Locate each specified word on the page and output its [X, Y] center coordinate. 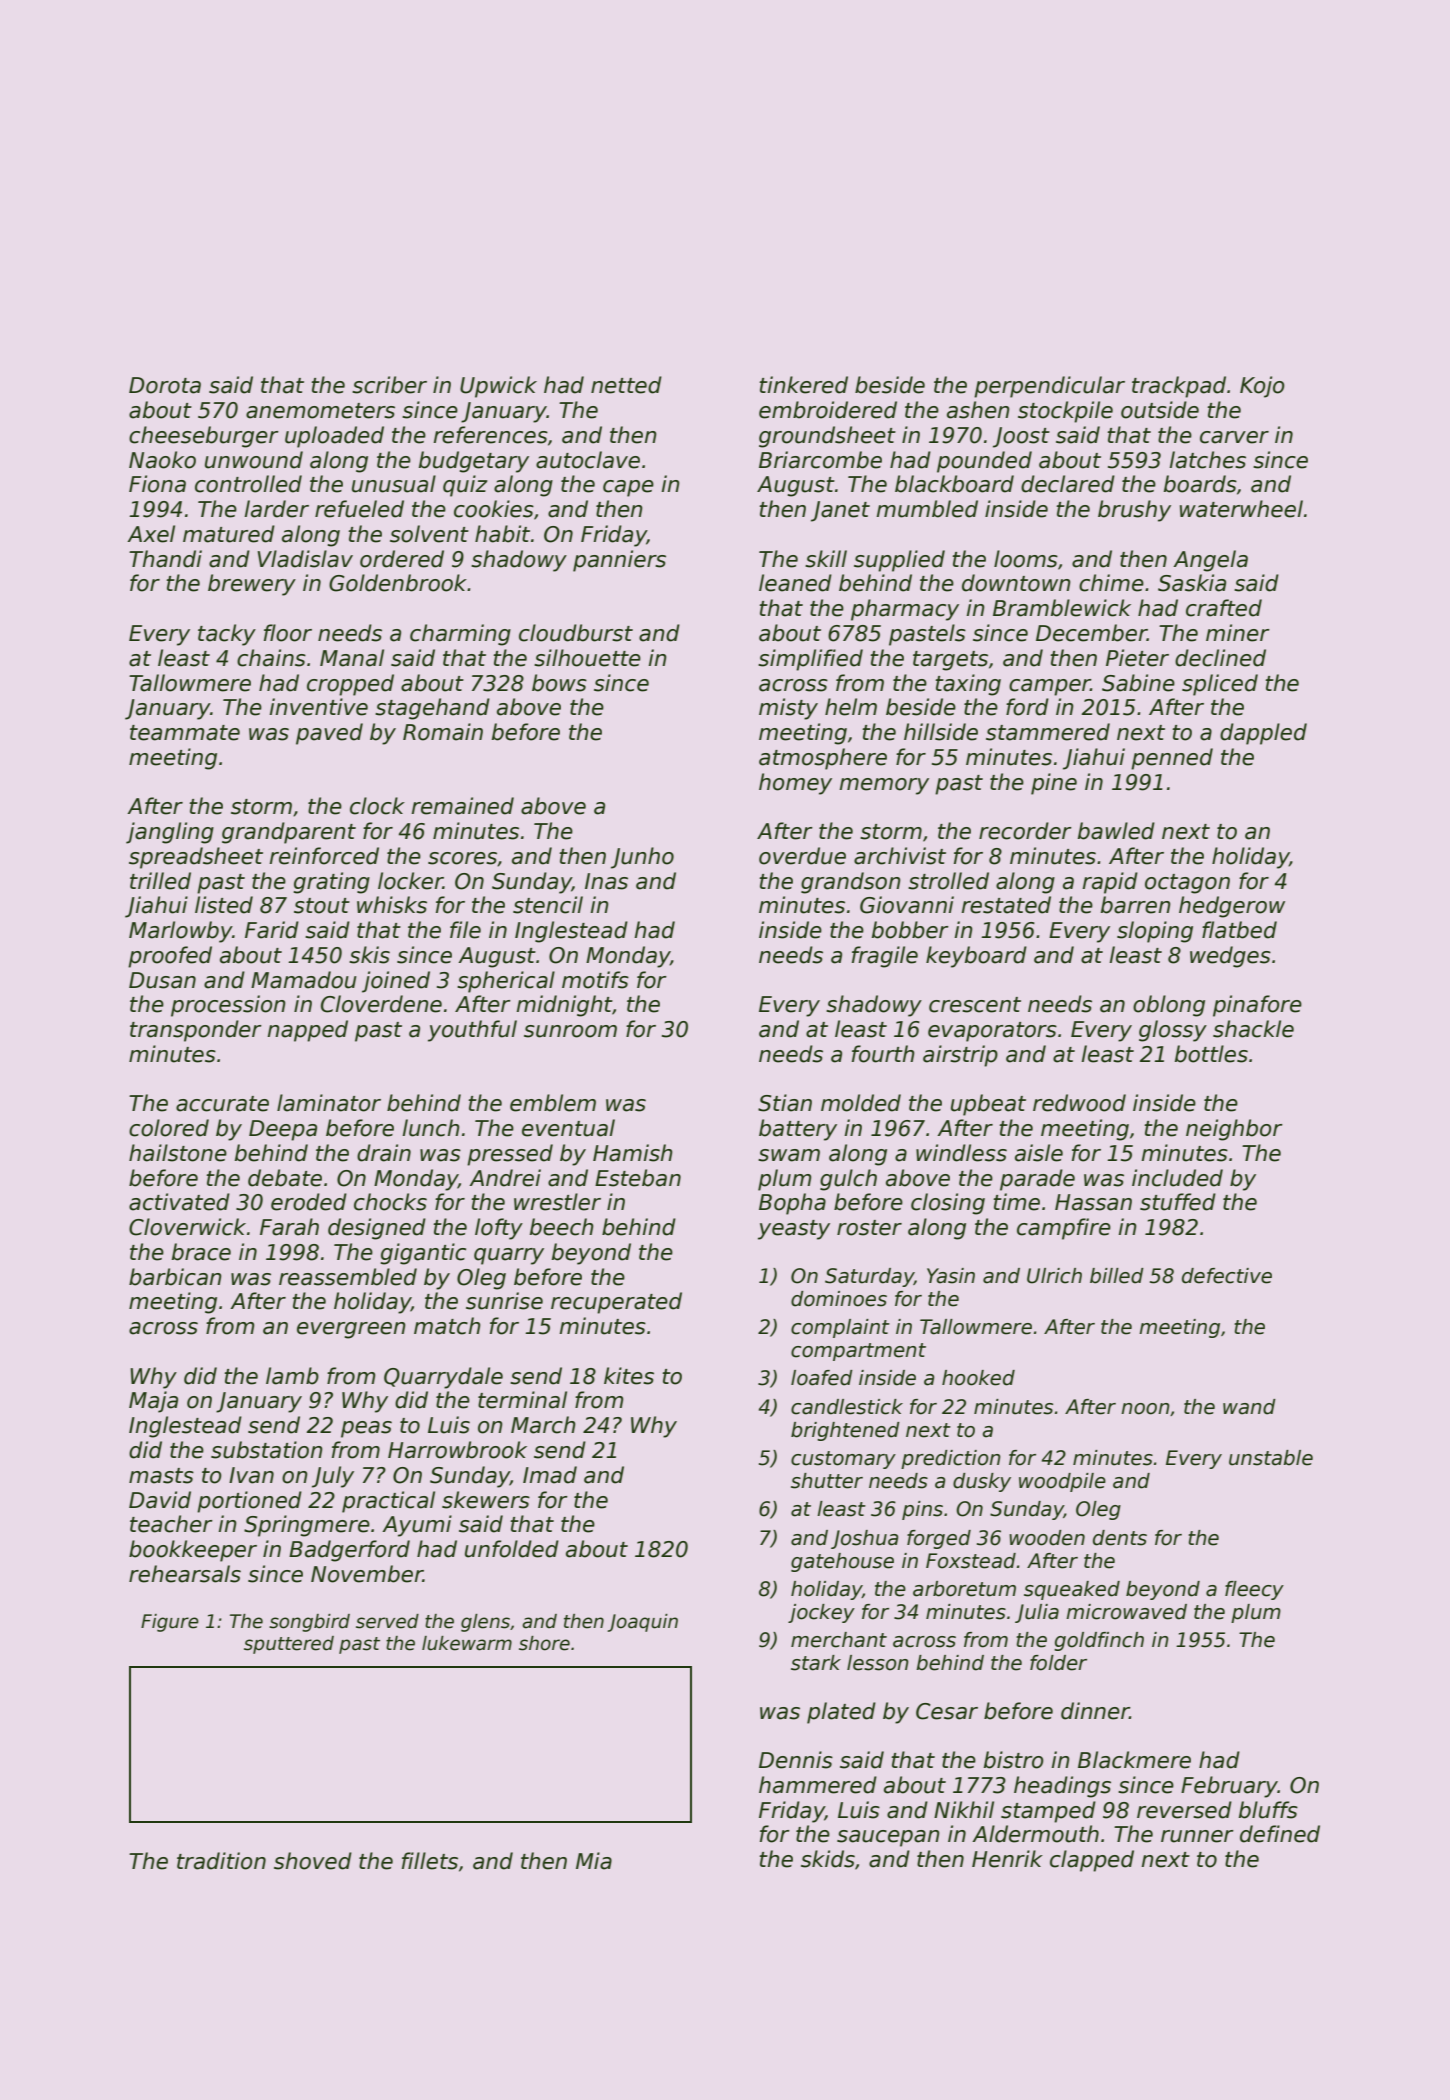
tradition [221, 1861]
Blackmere [1134, 1760]
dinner [1095, 1711]
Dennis [796, 1760]
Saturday [869, 1277]
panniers [619, 561]
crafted [1224, 608]
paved [329, 734]
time [1016, 1202]
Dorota [165, 385]
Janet [840, 511]
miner [1238, 633]
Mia [594, 1861]
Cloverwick [187, 1227]
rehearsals [185, 1574]
